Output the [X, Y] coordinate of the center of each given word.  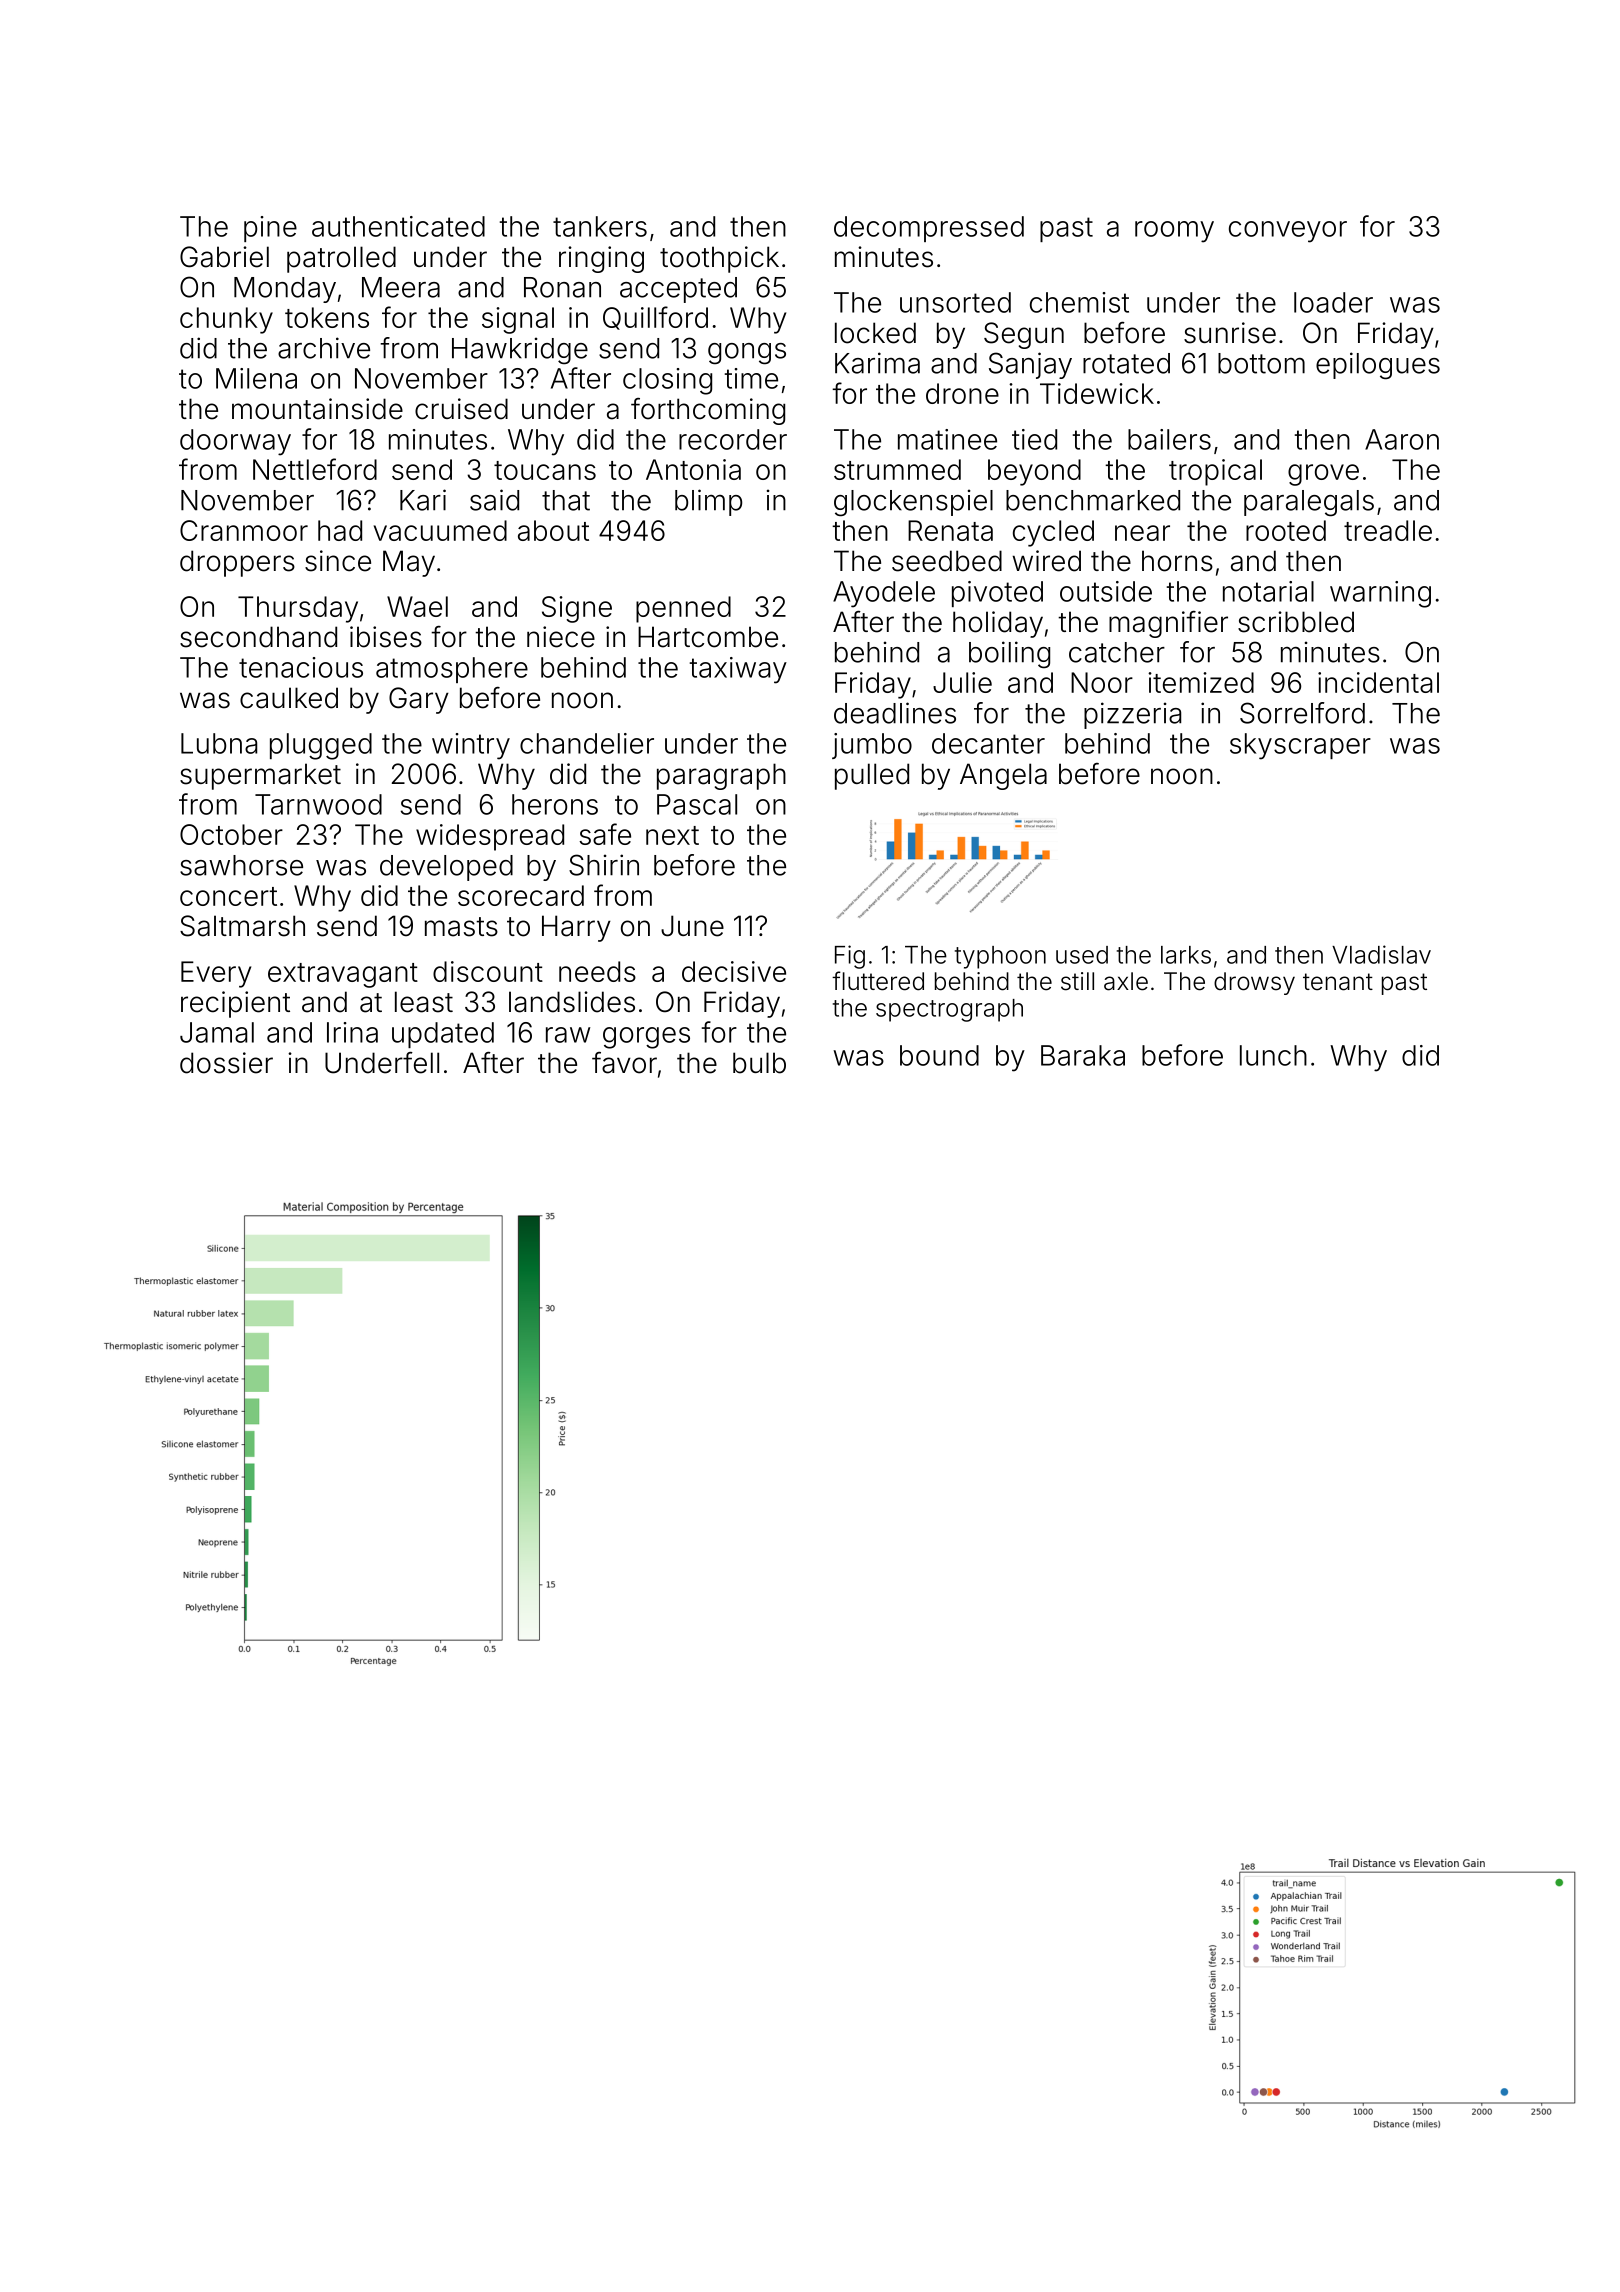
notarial [1268, 591]
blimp [708, 502]
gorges [646, 1038]
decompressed [929, 229]
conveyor [1288, 232]
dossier [226, 1063]
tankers [600, 226]
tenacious [301, 667]
